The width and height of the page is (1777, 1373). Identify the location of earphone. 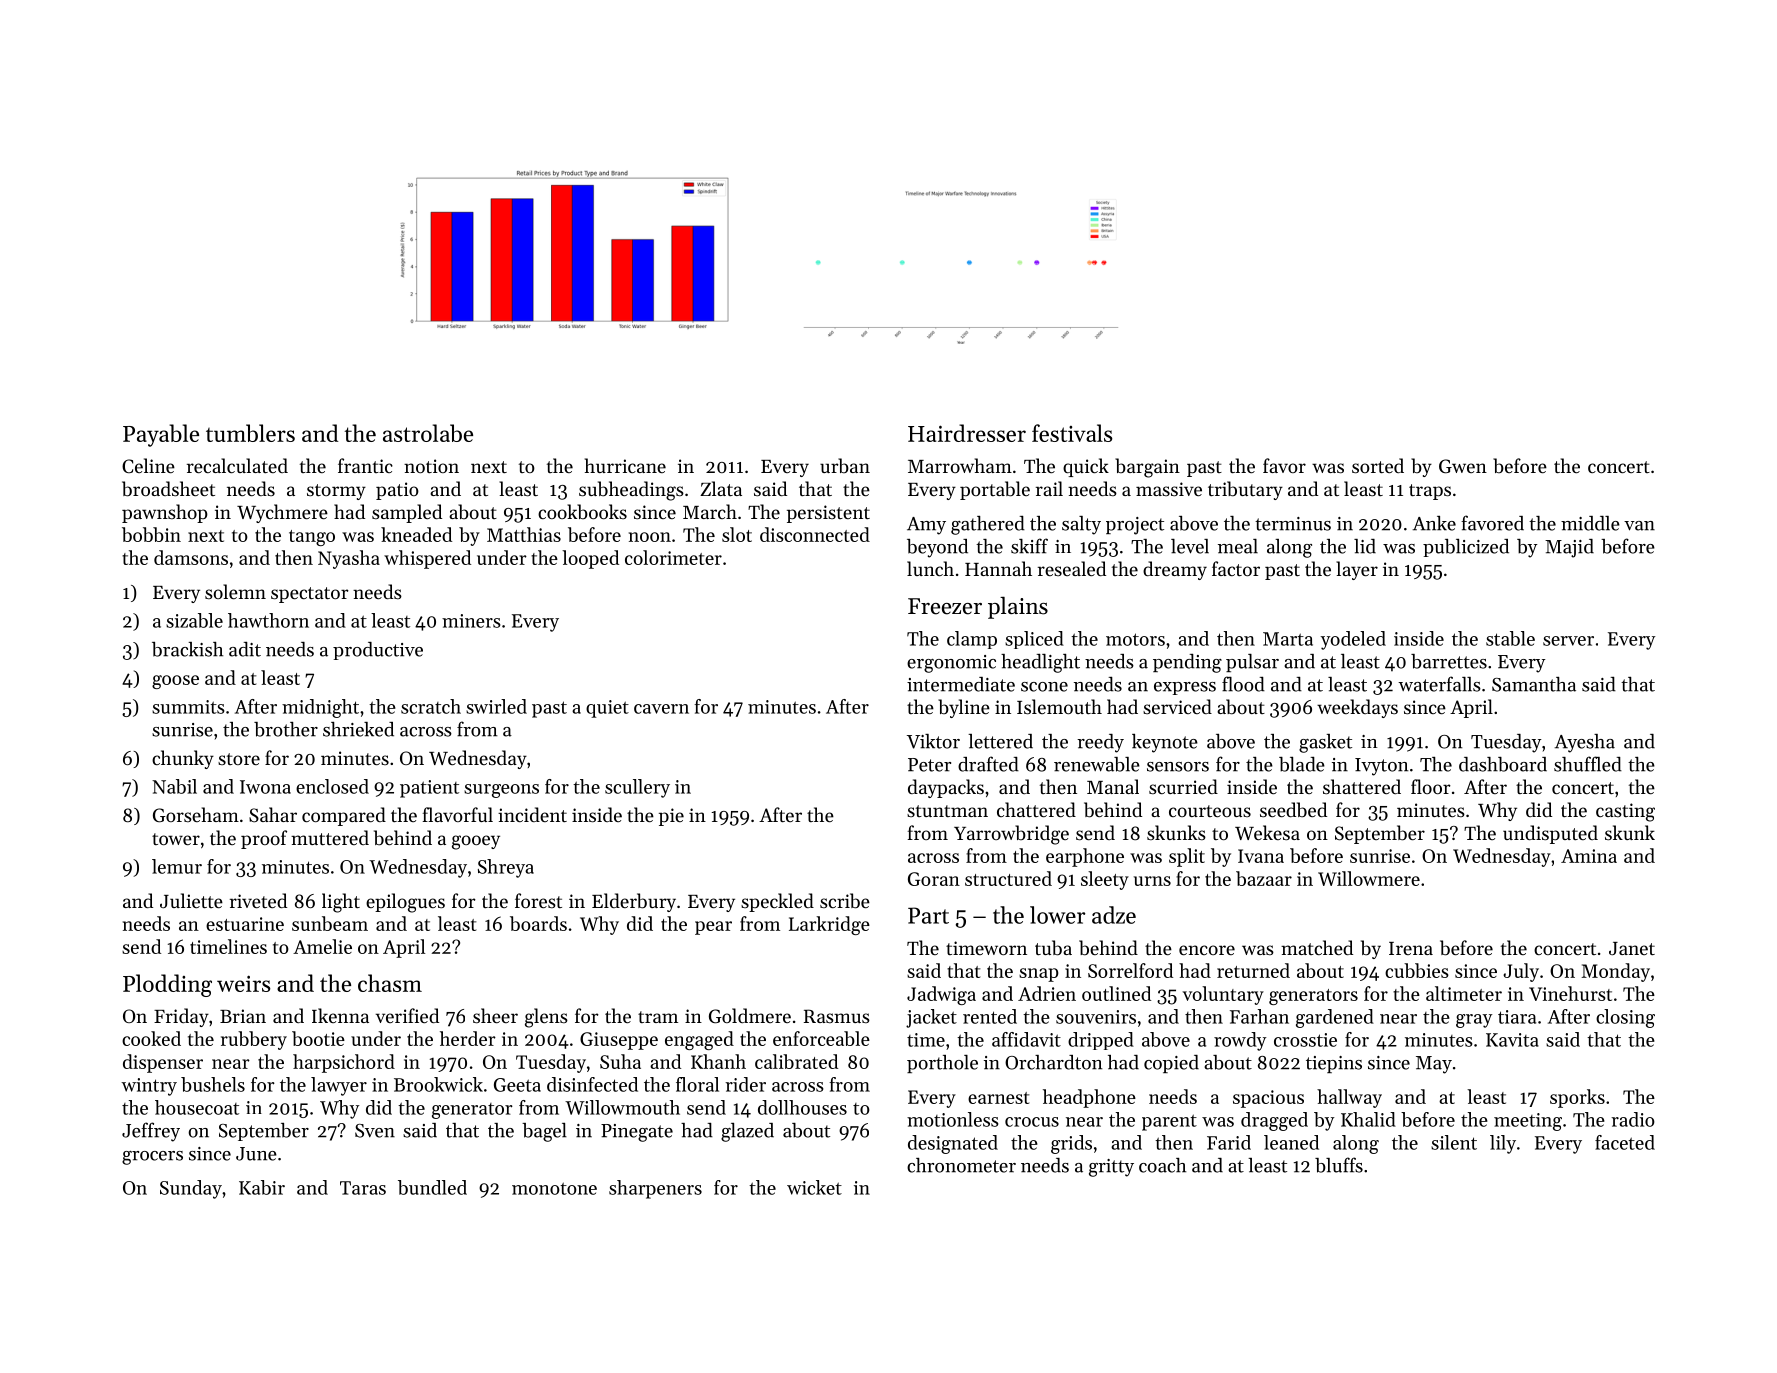
(1085, 857).
